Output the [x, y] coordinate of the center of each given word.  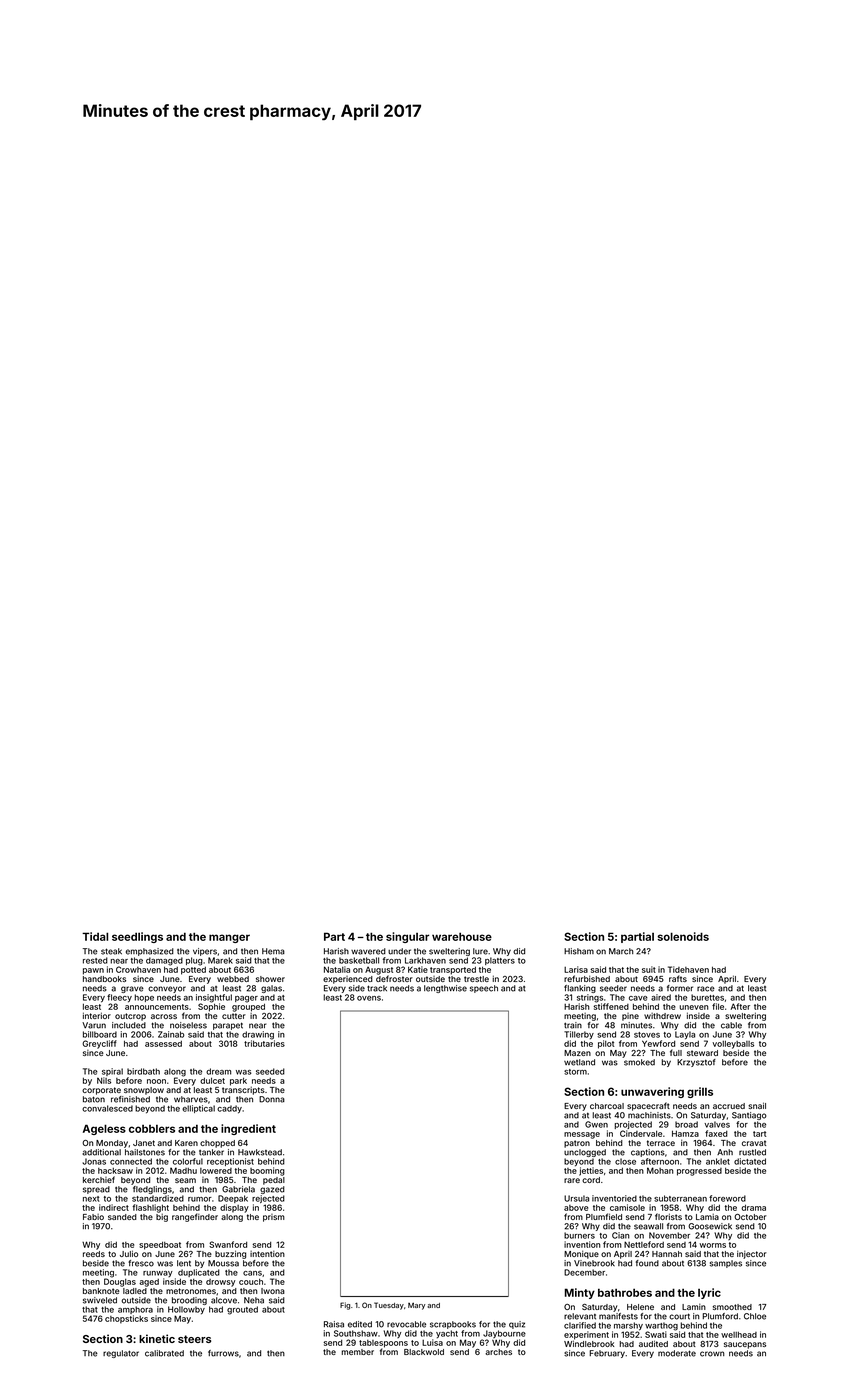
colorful [188, 1161]
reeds [94, 1254]
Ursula [576, 1198]
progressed [699, 1172]
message [582, 1135]
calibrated [164, 1353]
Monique [581, 1254]
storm [575, 1072]
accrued [729, 1106]
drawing [258, 1035]
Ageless [104, 1129]
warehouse [462, 936]
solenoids [683, 936]
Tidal [95, 936]
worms [712, 1245]
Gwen [596, 1124]
